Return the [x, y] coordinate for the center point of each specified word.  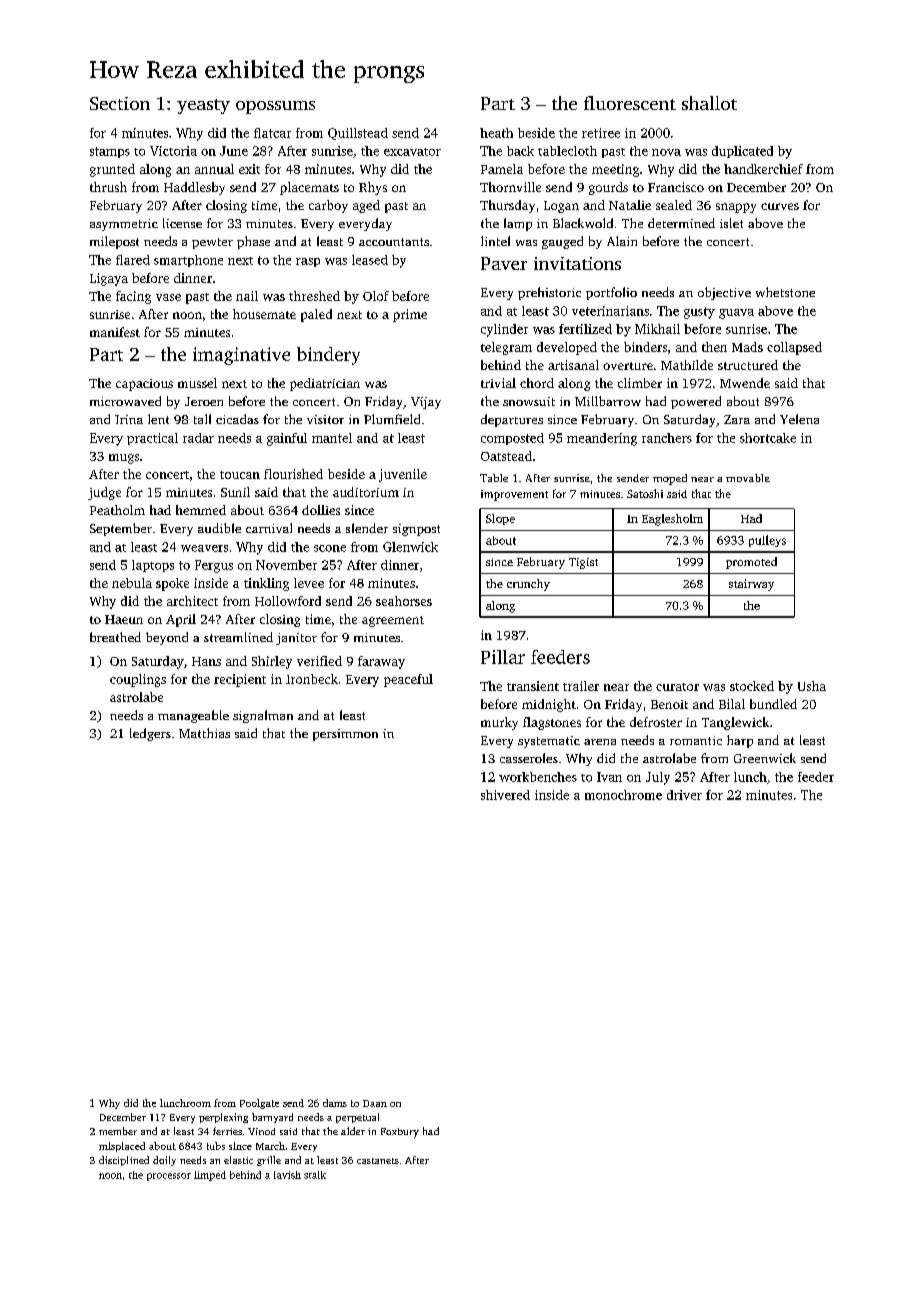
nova [666, 152]
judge [104, 493]
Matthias [204, 733]
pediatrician [325, 384]
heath [496, 133]
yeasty [203, 106]
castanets [378, 1161]
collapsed [794, 348]
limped [210, 1176]
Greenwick [765, 758]
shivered [505, 795]
